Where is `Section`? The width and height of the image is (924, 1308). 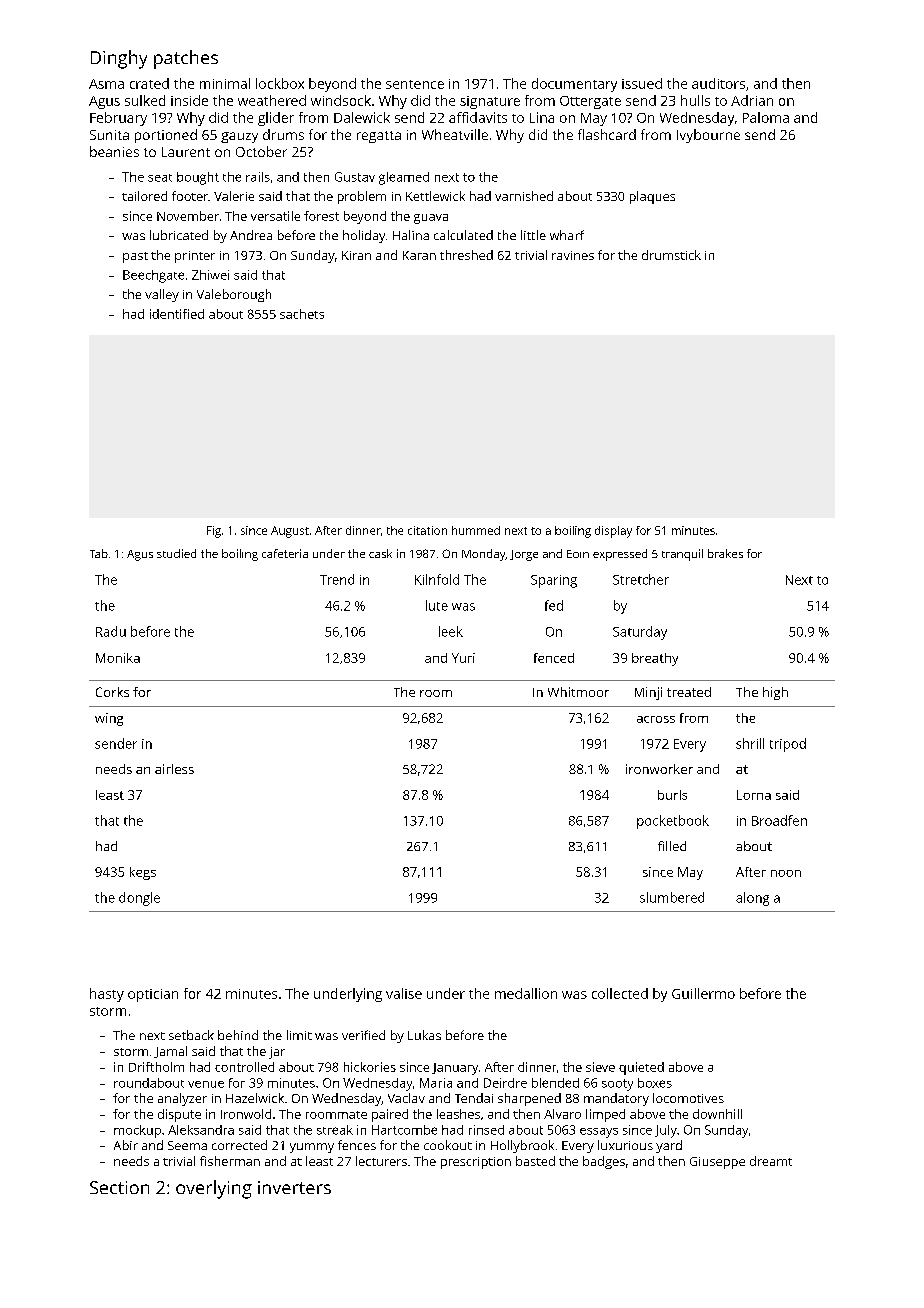
Section is located at coordinates (119, 1187).
